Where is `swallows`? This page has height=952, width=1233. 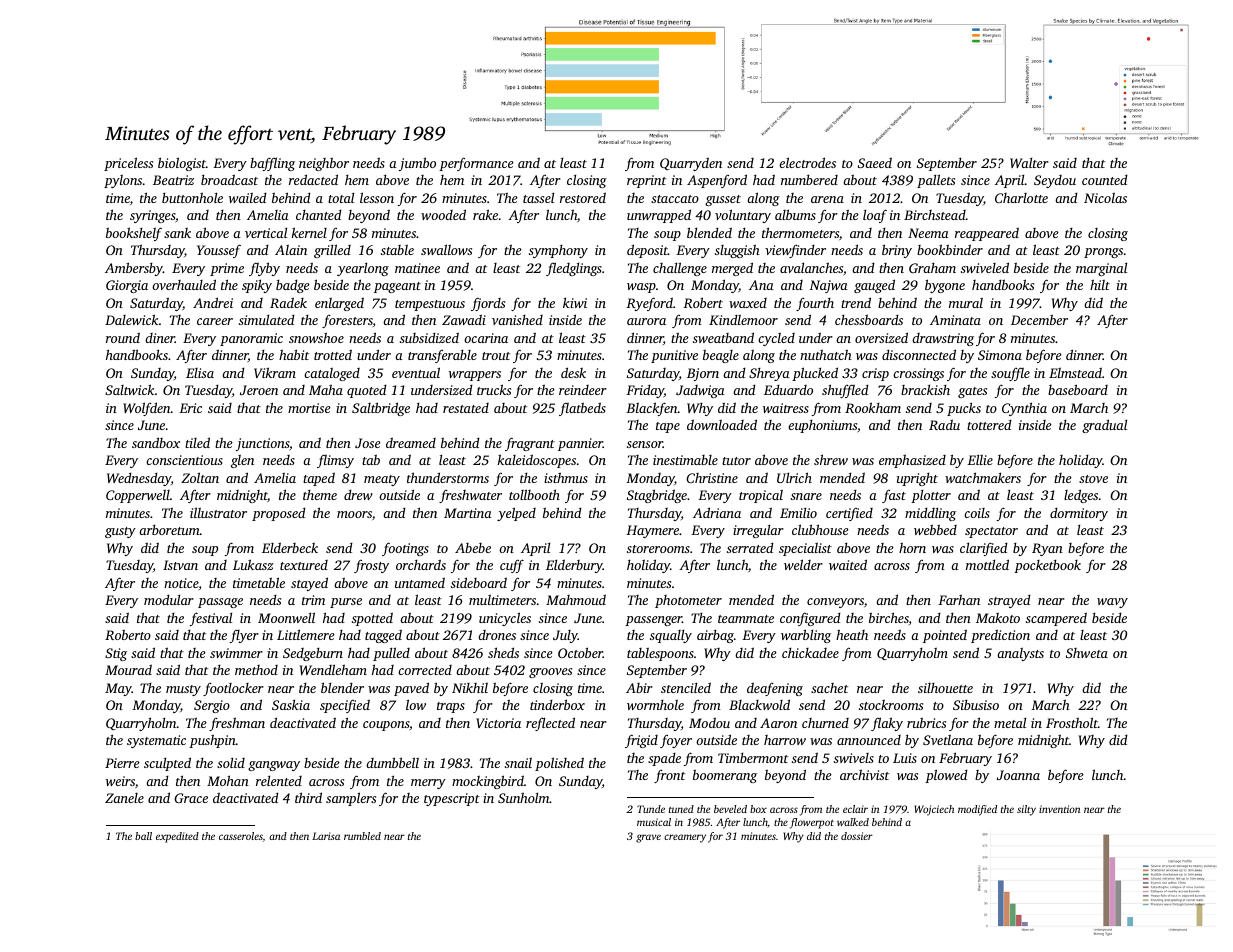 swallows is located at coordinates (446, 249).
